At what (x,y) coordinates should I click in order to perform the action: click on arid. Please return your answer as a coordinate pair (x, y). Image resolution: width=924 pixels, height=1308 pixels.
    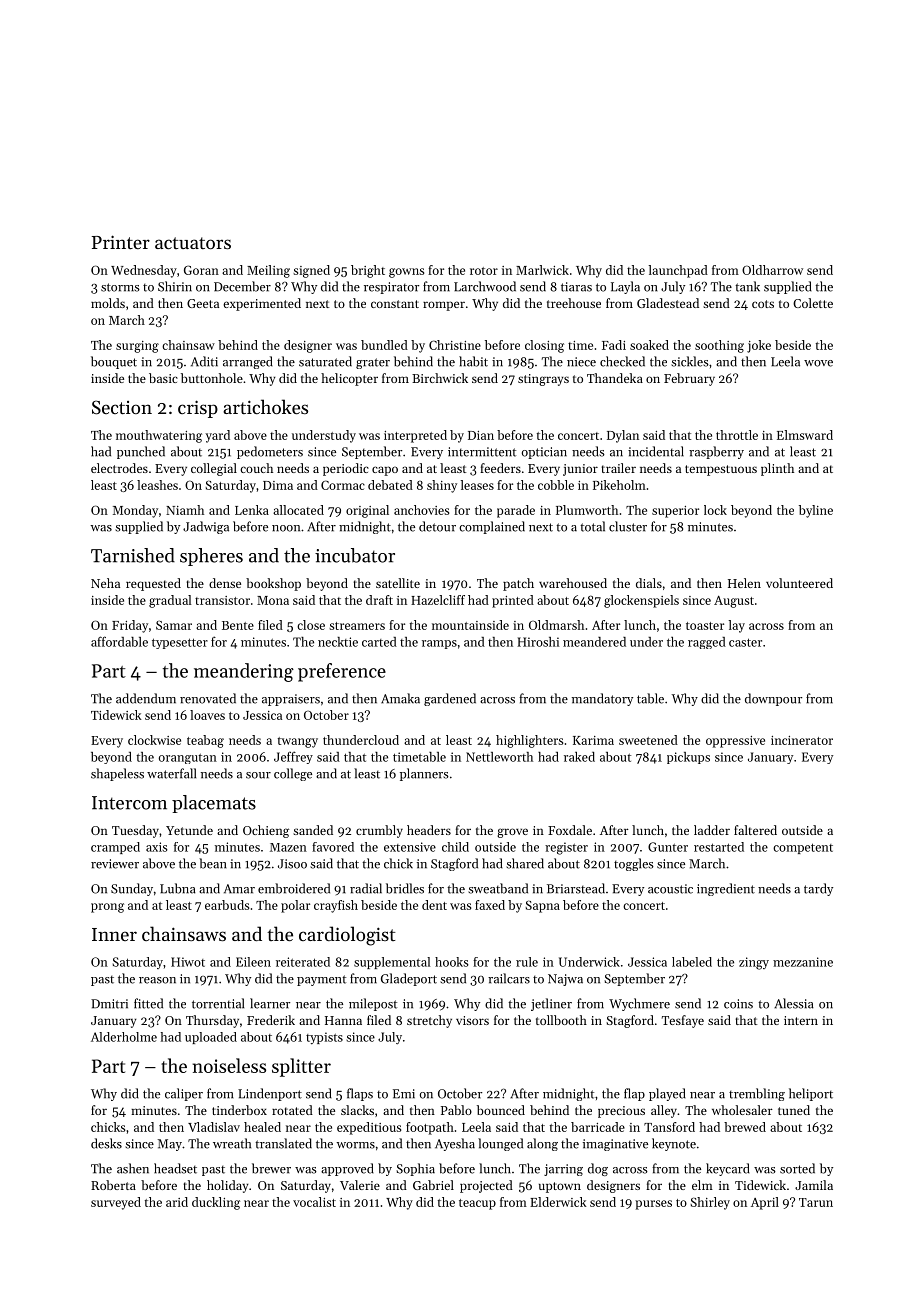
    Looking at the image, I should click on (177, 1202).
